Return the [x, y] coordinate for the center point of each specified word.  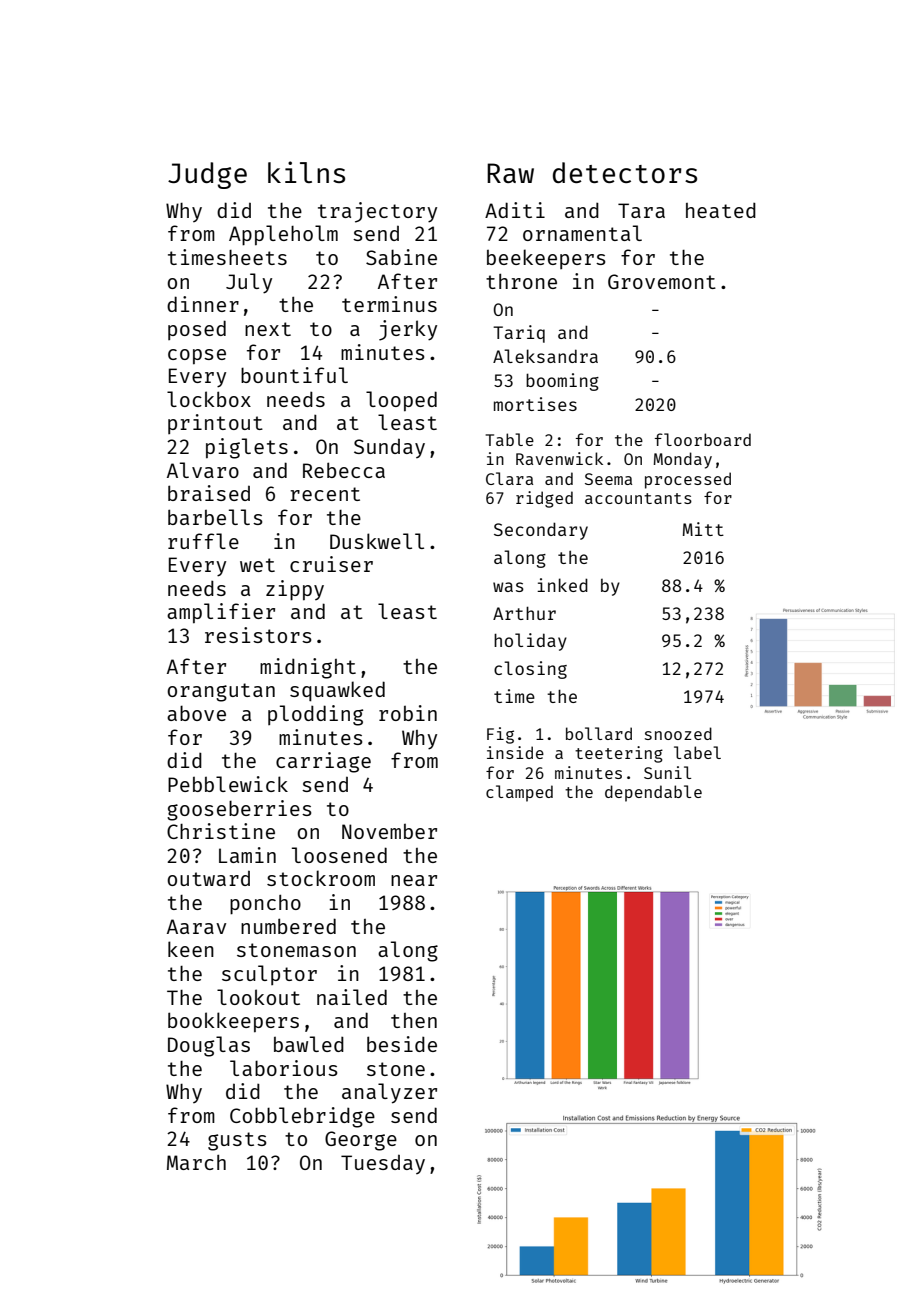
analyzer [389, 1093]
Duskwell [377, 541]
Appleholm [283, 235]
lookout [258, 997]
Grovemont [662, 281]
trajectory [377, 212]
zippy [295, 590]
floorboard [703, 439]
